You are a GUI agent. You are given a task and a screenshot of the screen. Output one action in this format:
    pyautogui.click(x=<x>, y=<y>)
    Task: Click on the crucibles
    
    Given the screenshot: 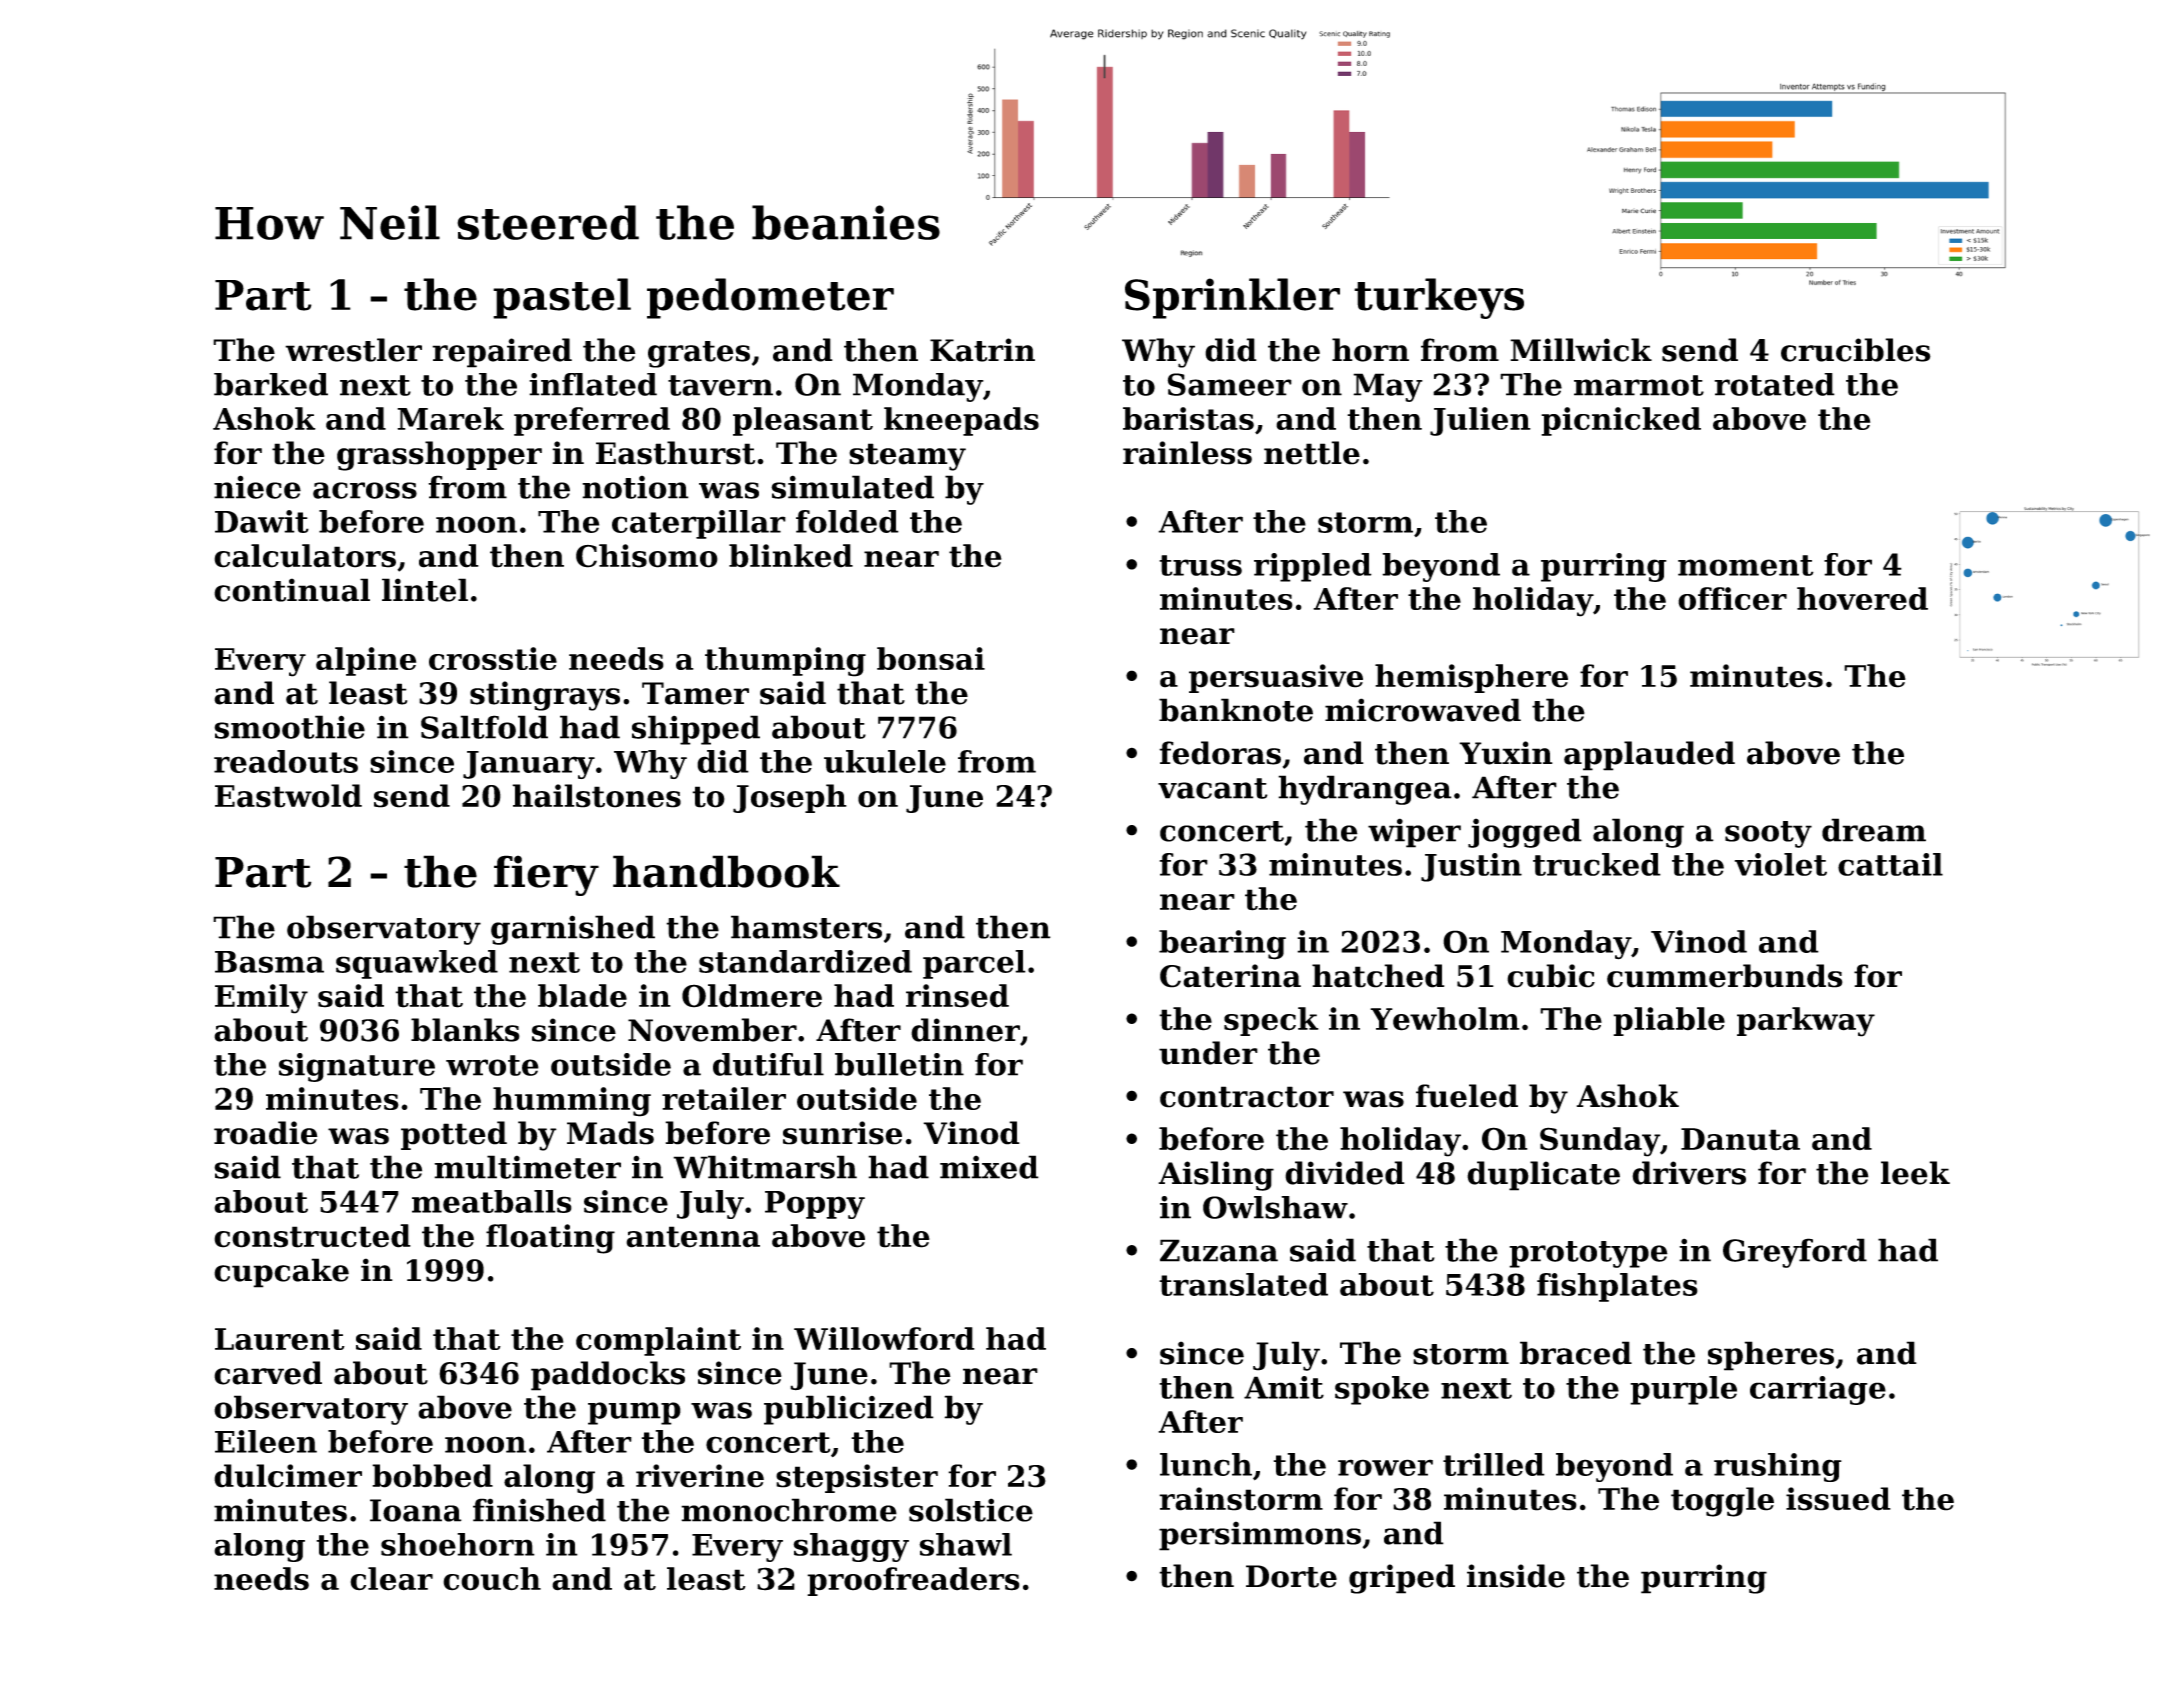 What is the action you would take?
    pyautogui.click(x=1856, y=350)
